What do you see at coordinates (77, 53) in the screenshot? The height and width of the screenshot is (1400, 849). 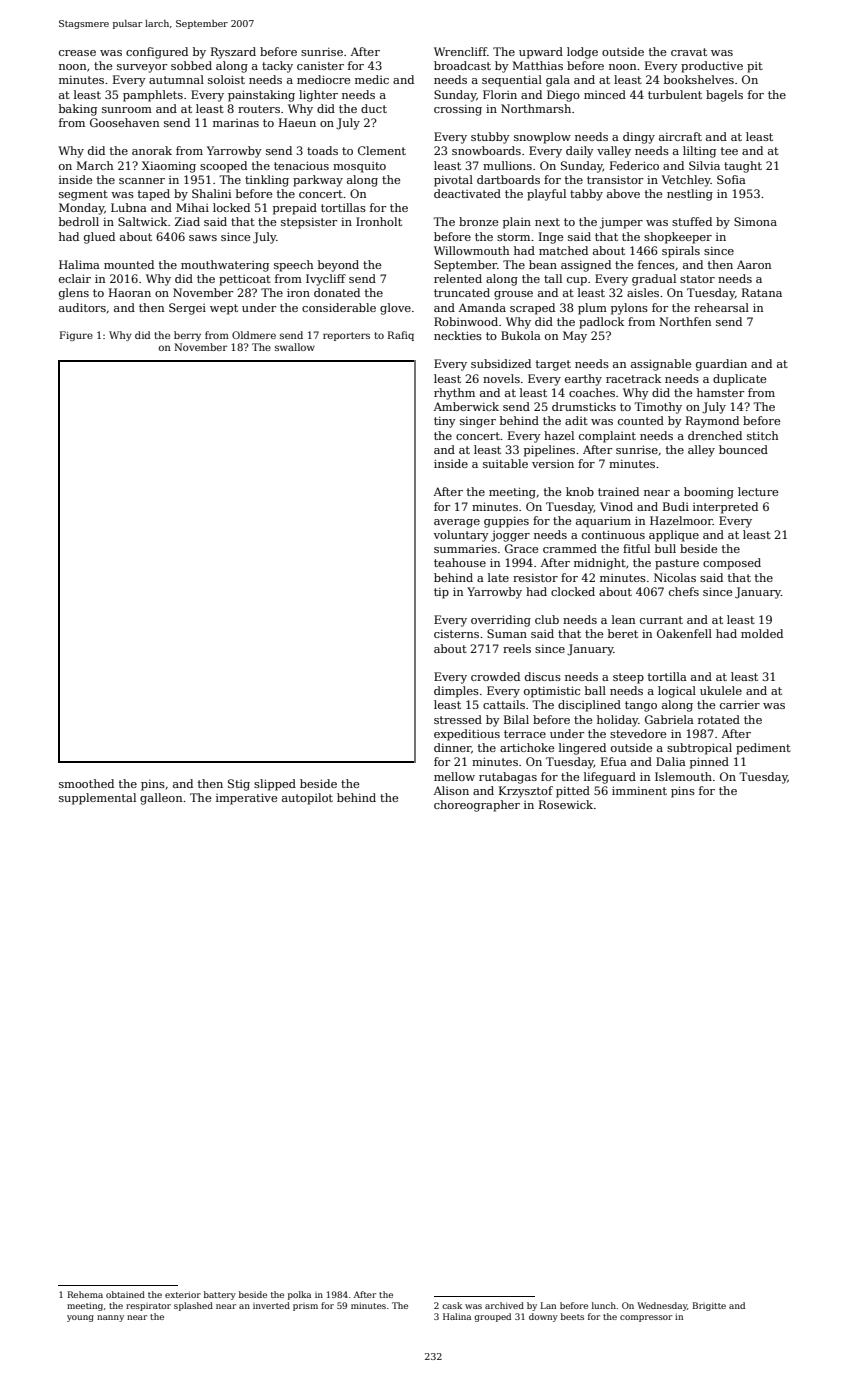 I see `crease` at bounding box center [77, 53].
